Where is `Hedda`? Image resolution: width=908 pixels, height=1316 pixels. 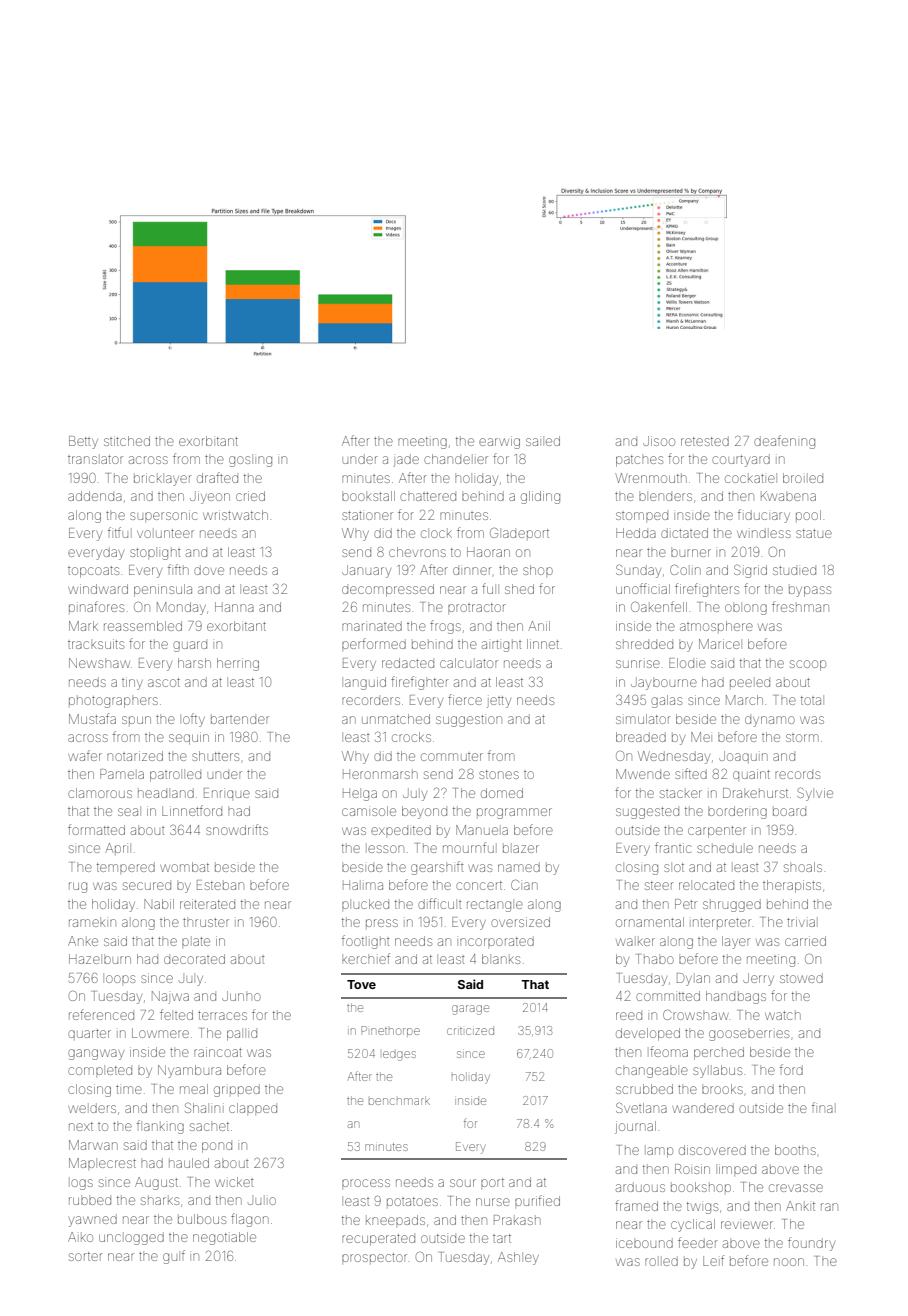 Hedda is located at coordinates (636, 533).
